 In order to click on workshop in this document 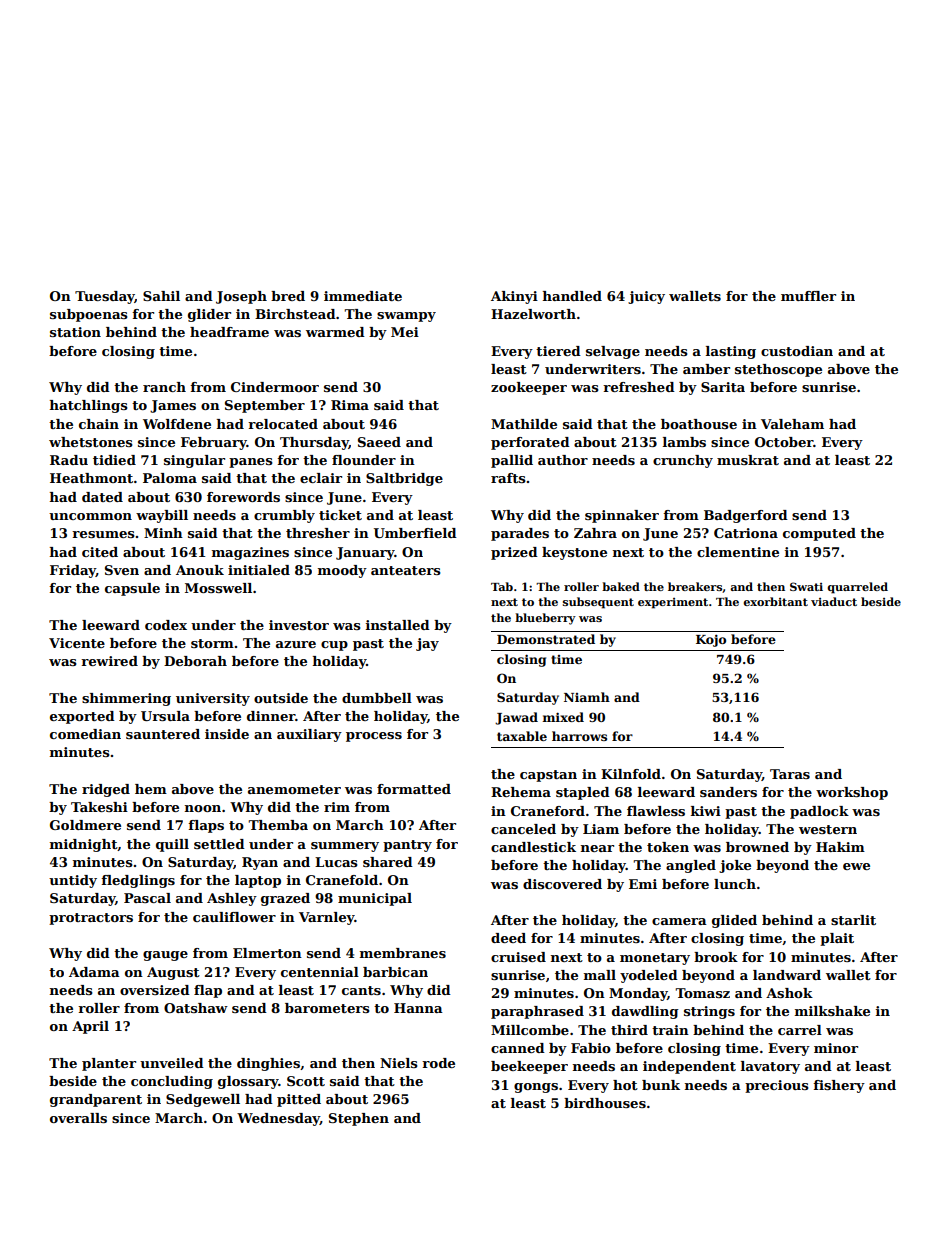, I will do `click(852, 793)`.
